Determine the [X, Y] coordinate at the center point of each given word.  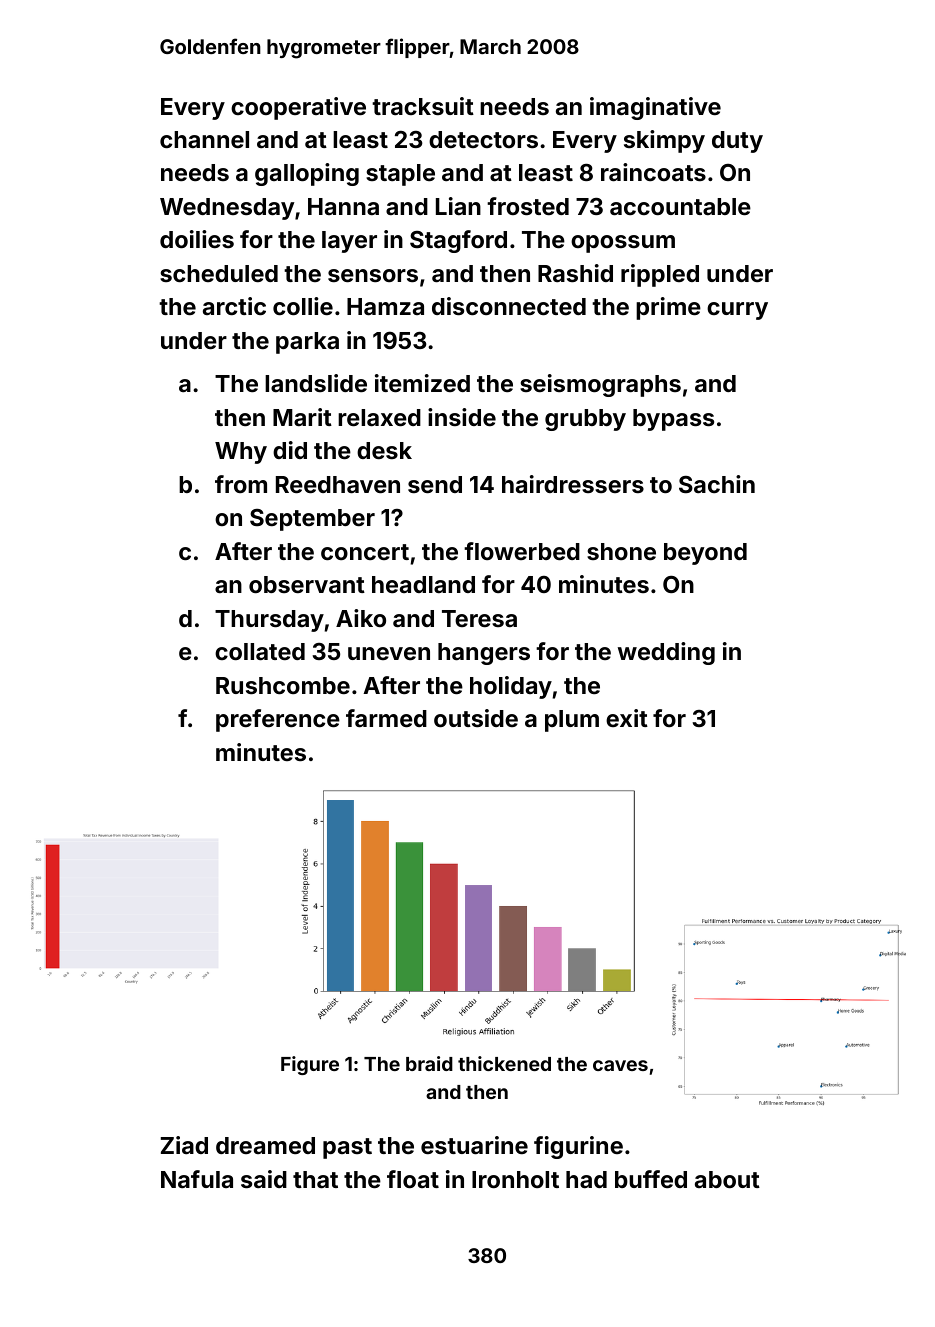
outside [476, 718]
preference [278, 720]
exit [627, 718]
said [264, 1179]
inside [462, 417]
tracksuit [423, 106]
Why [241, 453]
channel [204, 139]
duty [737, 142]
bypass [673, 420]
